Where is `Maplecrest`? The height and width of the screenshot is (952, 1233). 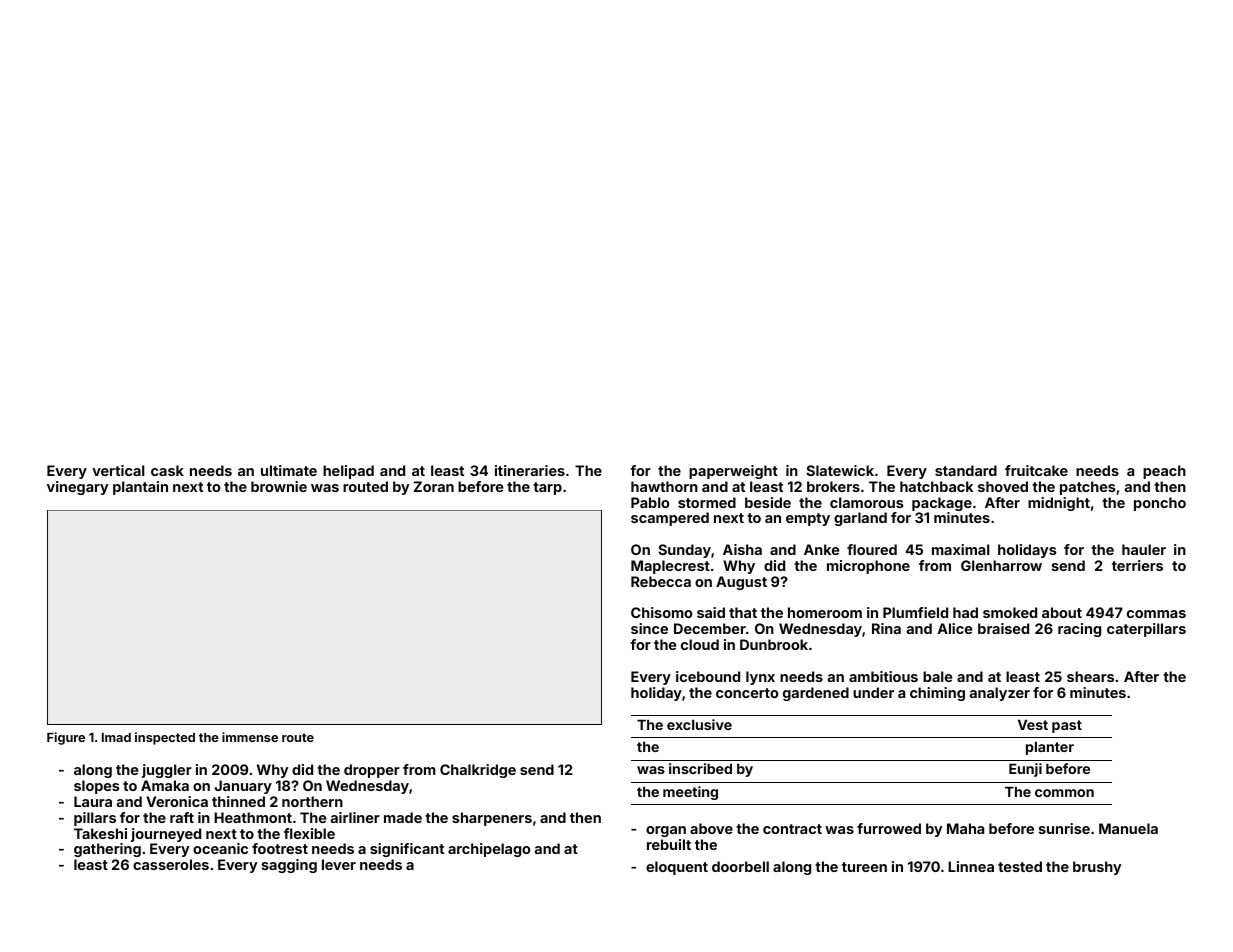
Maplecrest is located at coordinates (670, 567).
